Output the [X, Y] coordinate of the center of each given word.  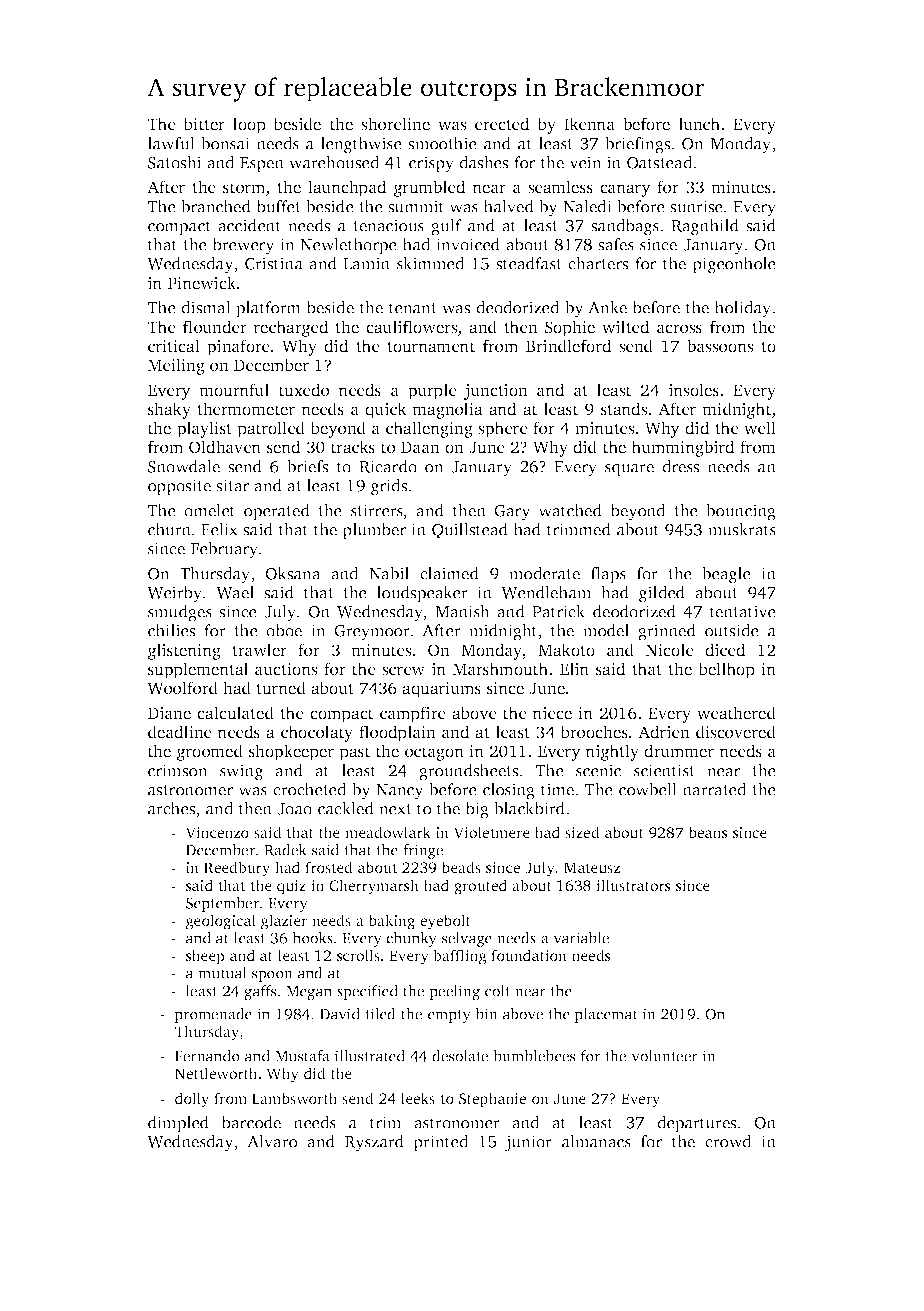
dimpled [178, 1124]
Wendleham [546, 592]
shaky [169, 410]
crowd [728, 1141]
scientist [664, 770]
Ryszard [374, 1143]
